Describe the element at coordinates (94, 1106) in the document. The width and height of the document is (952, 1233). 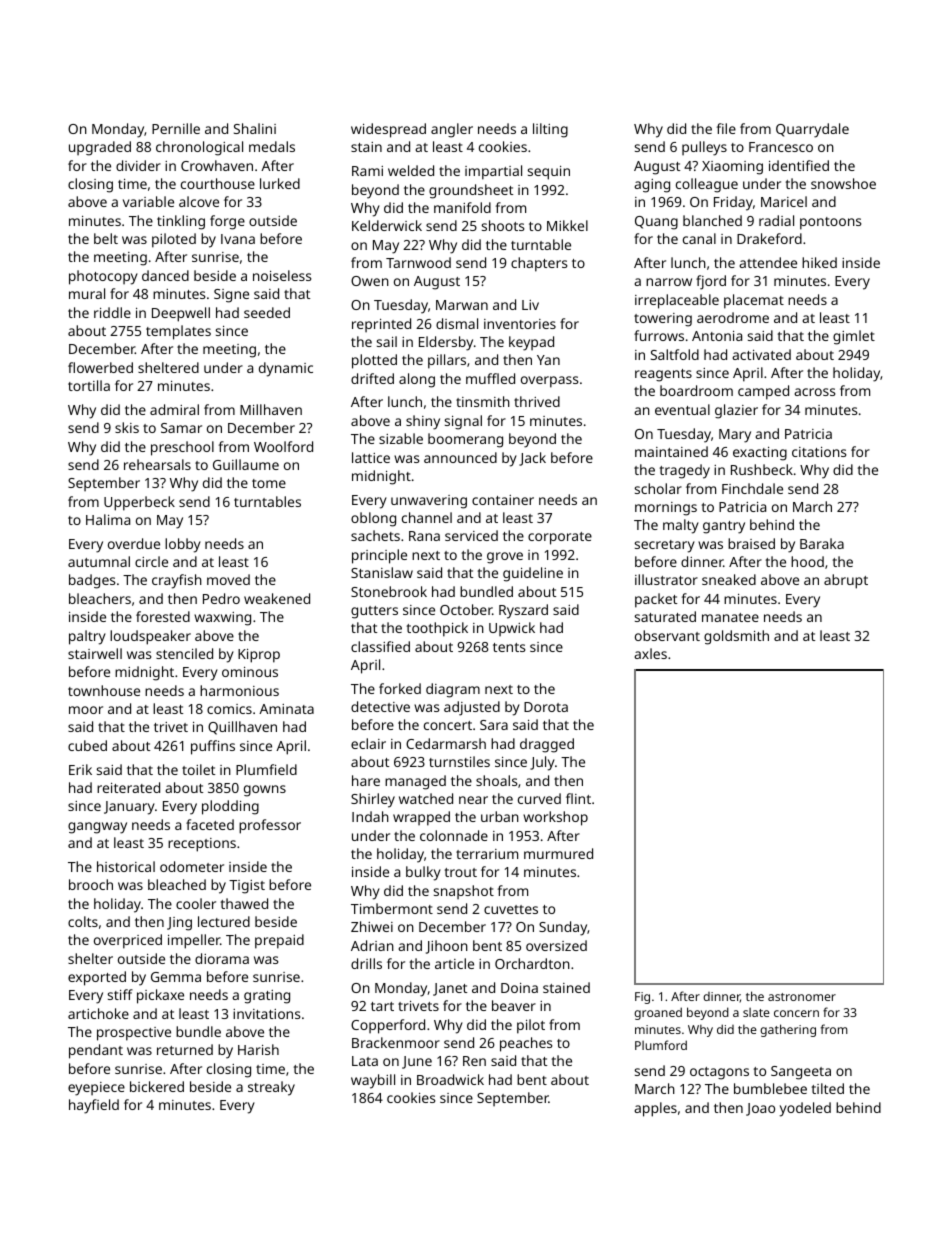
I see `hayfield` at that location.
